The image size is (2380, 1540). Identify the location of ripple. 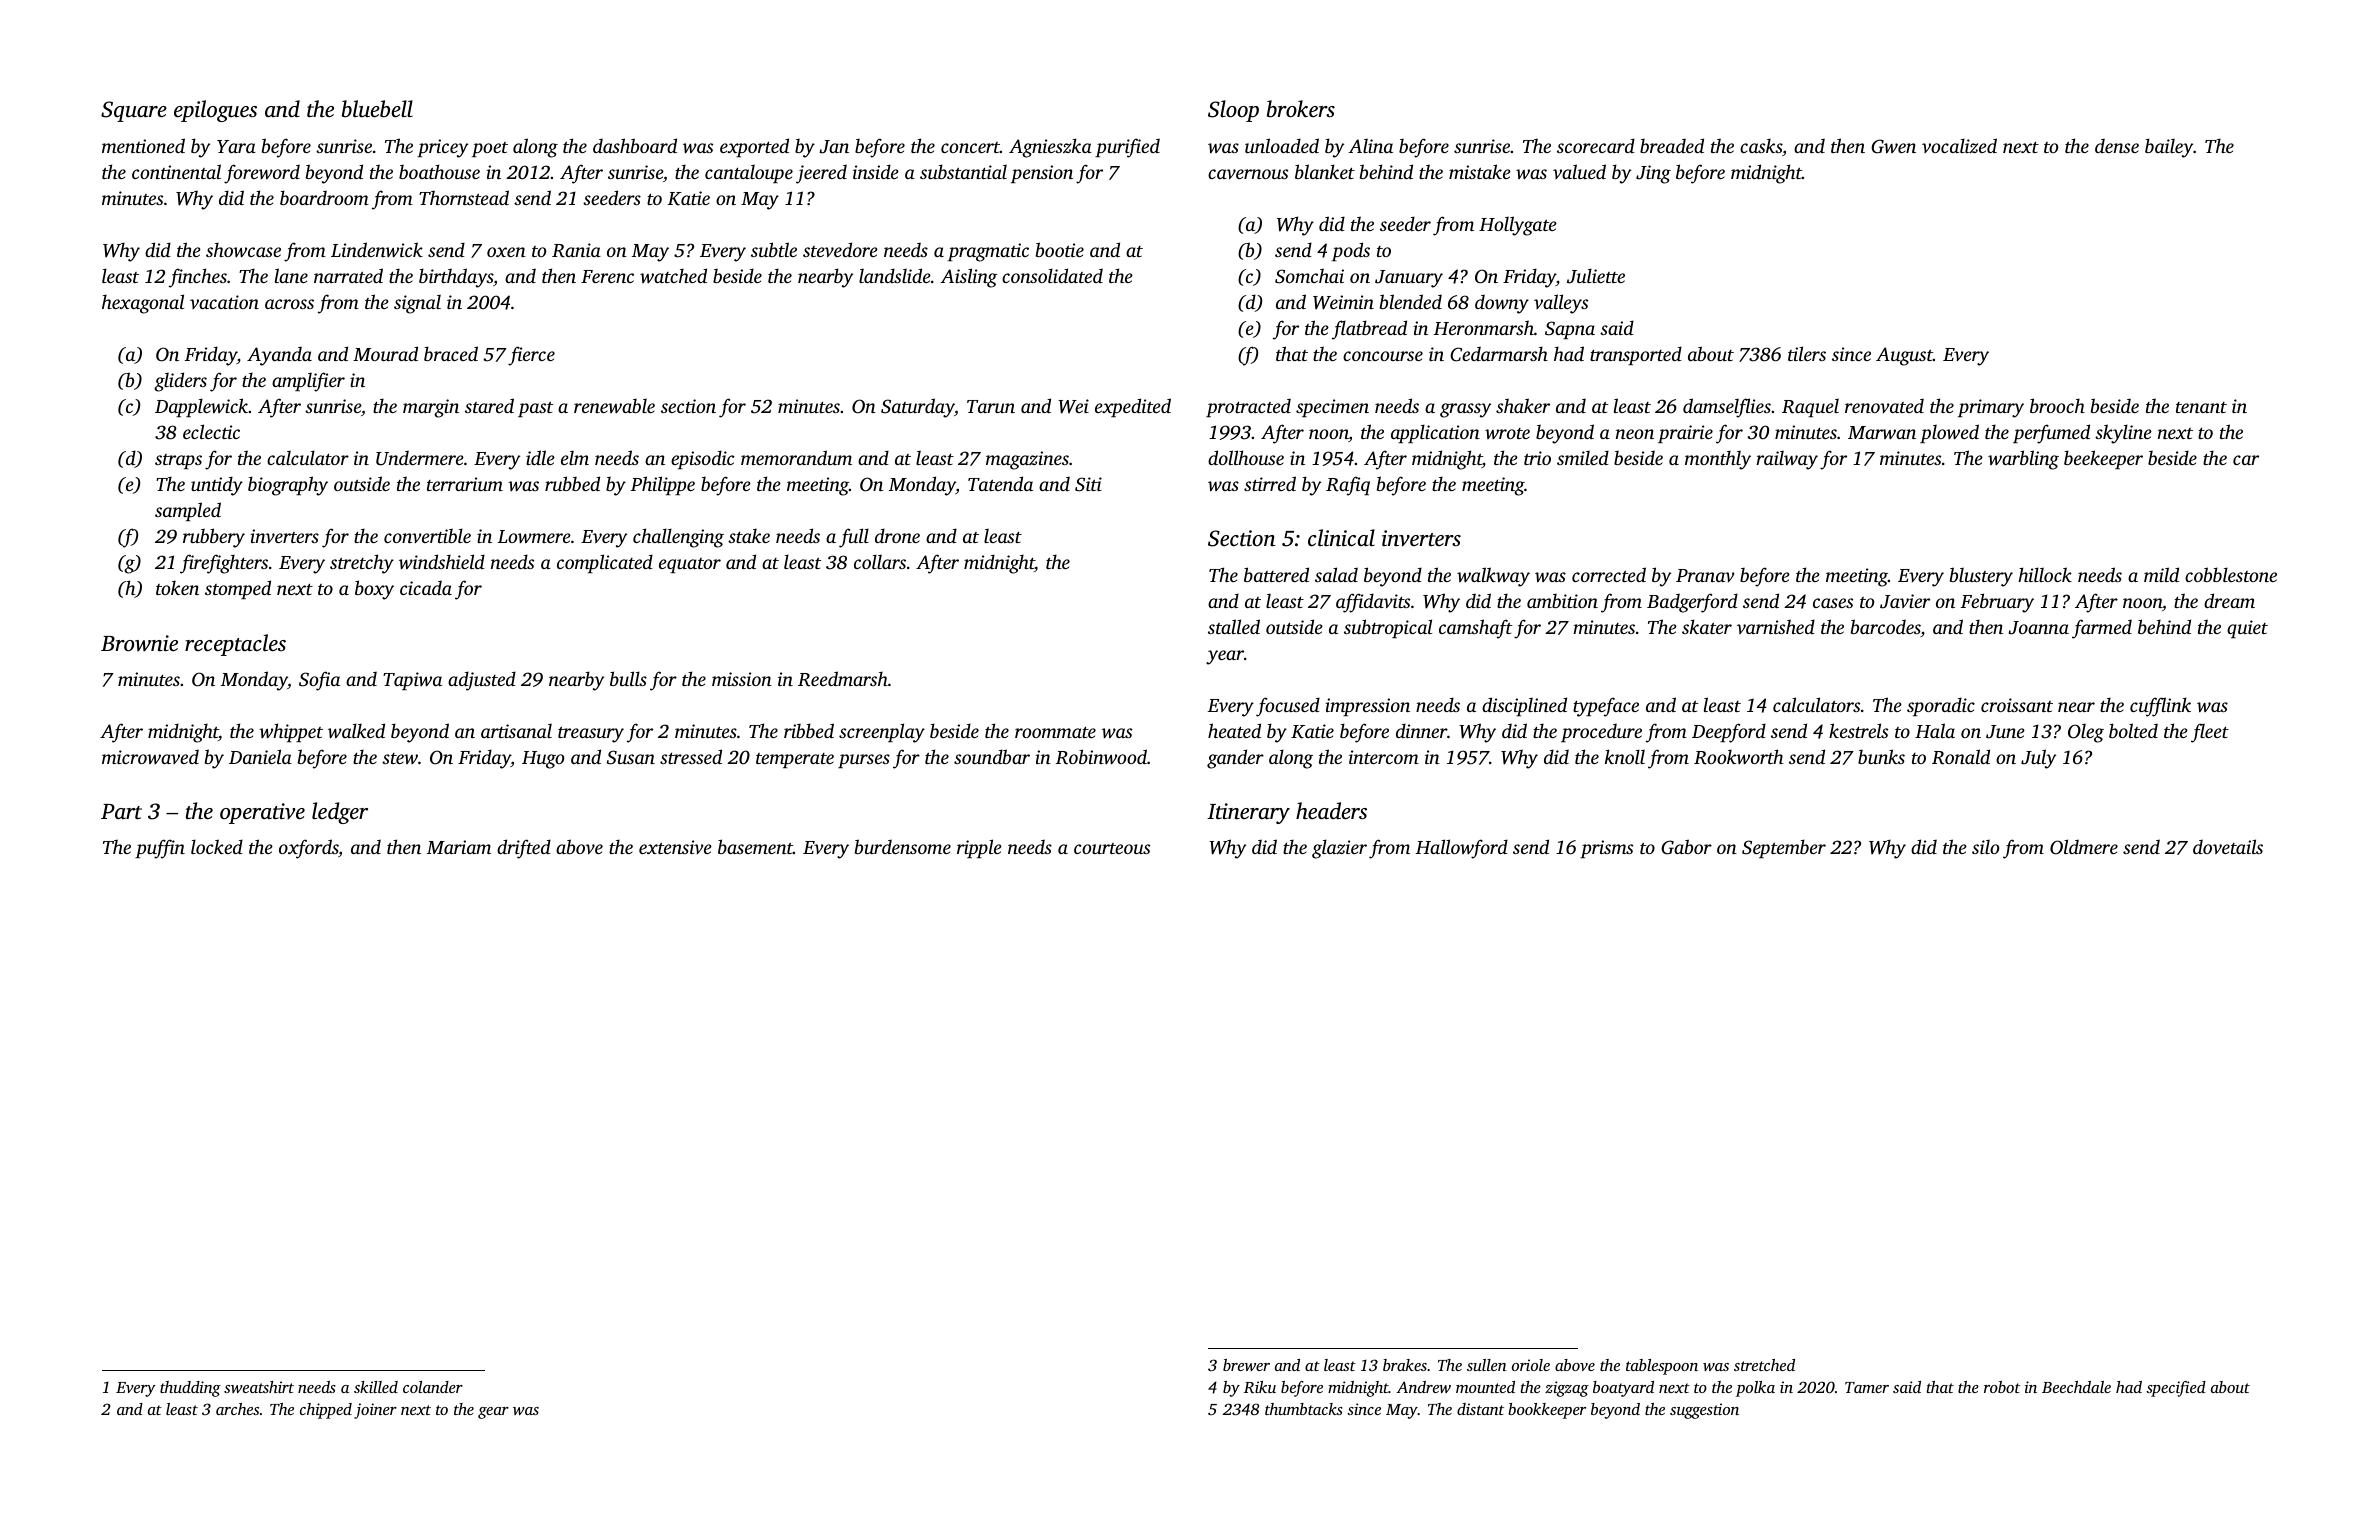
(979, 848).
